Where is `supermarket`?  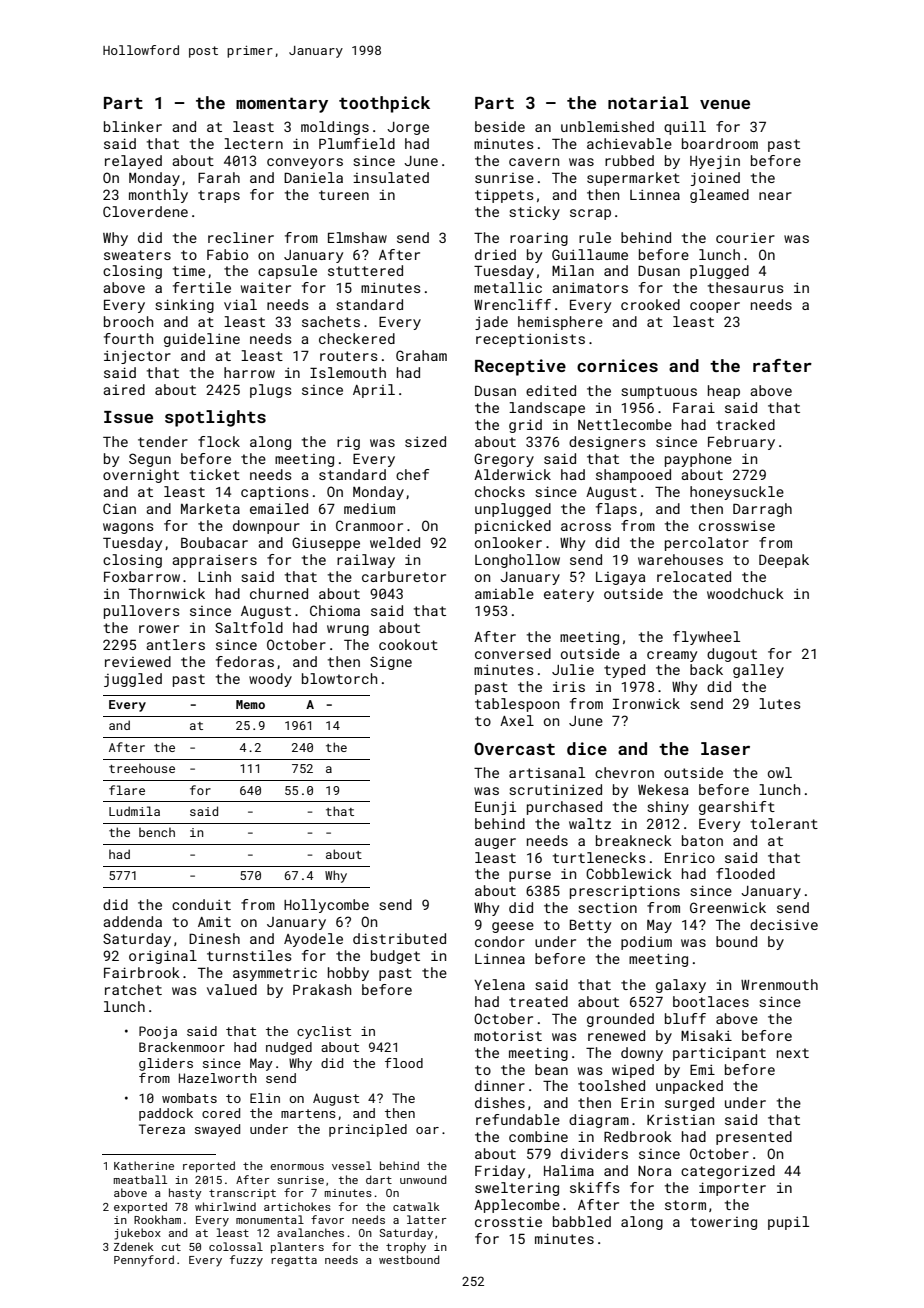 supermarket is located at coordinates (633, 179).
